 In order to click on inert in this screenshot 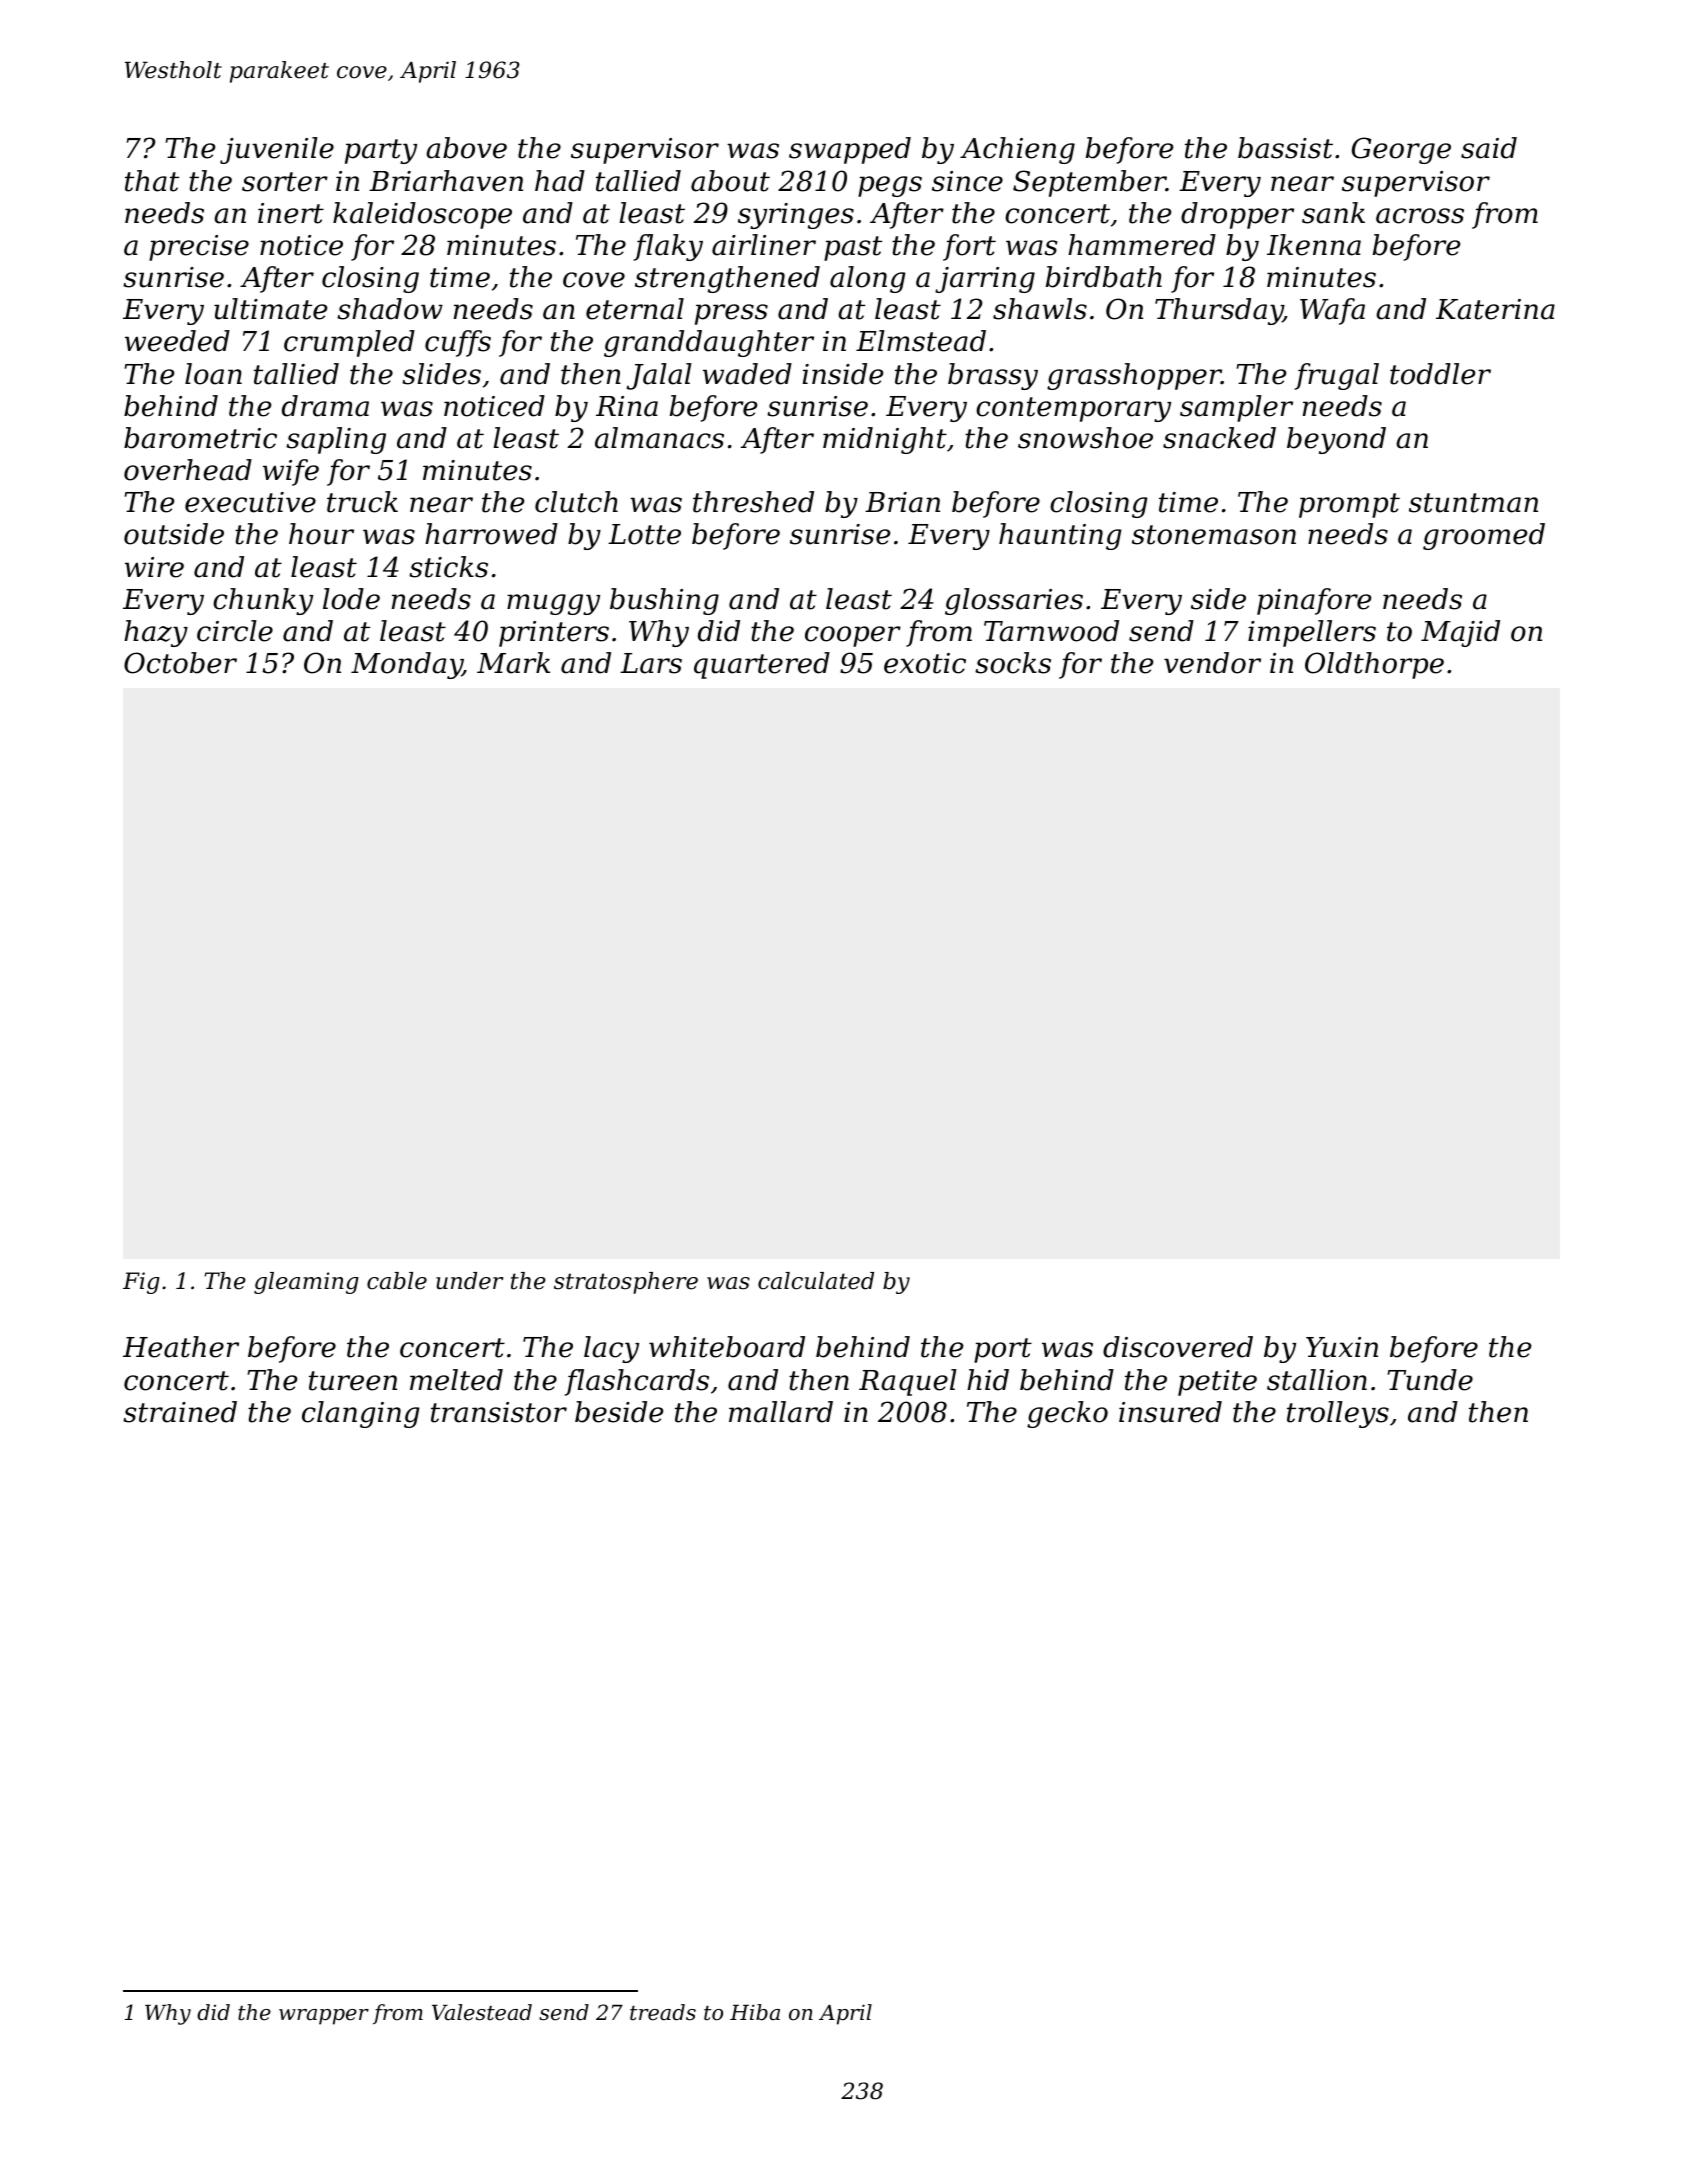, I will do `click(291, 213)`.
